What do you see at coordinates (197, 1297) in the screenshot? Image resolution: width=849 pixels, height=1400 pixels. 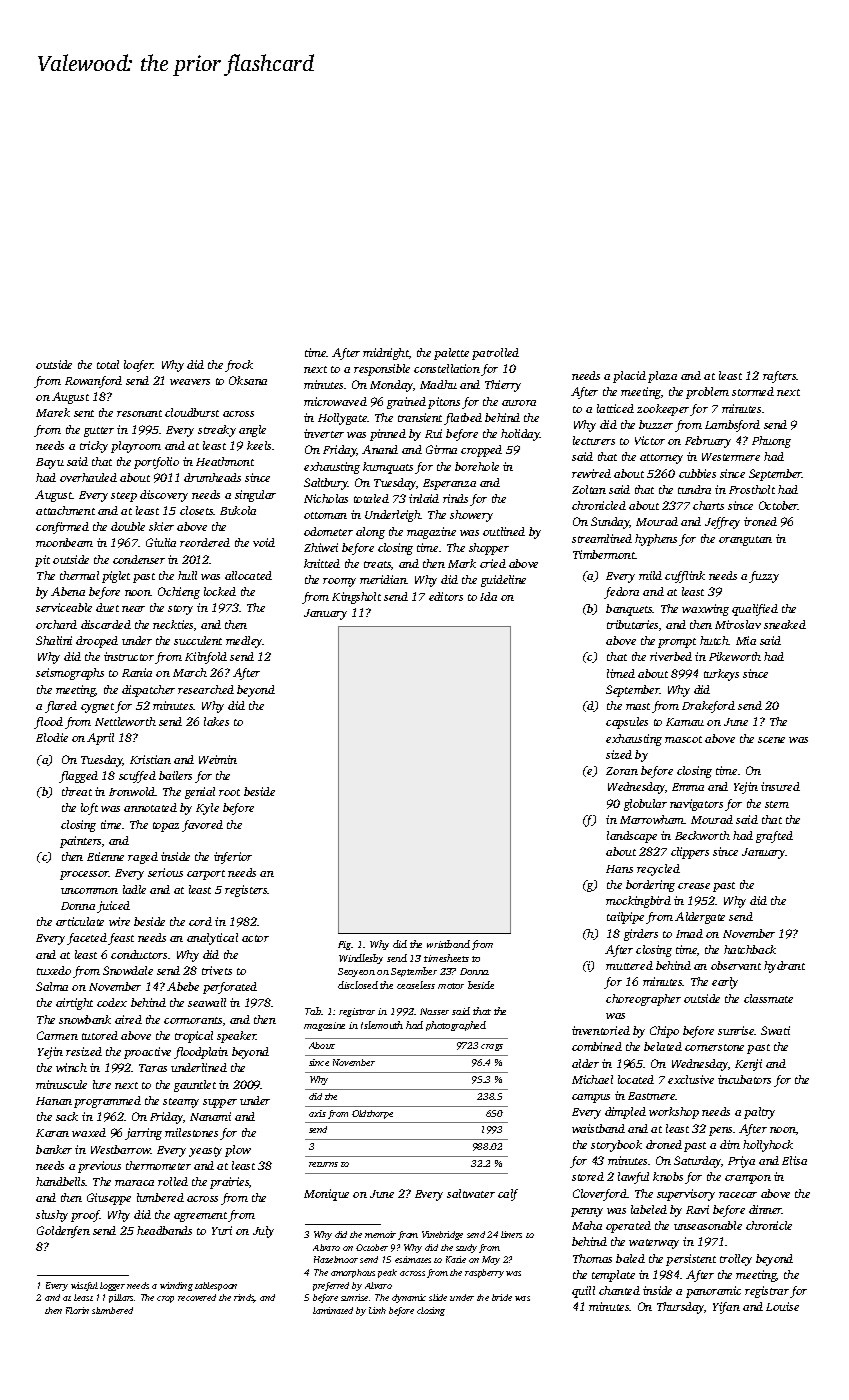 I see `recovered` at bounding box center [197, 1297].
